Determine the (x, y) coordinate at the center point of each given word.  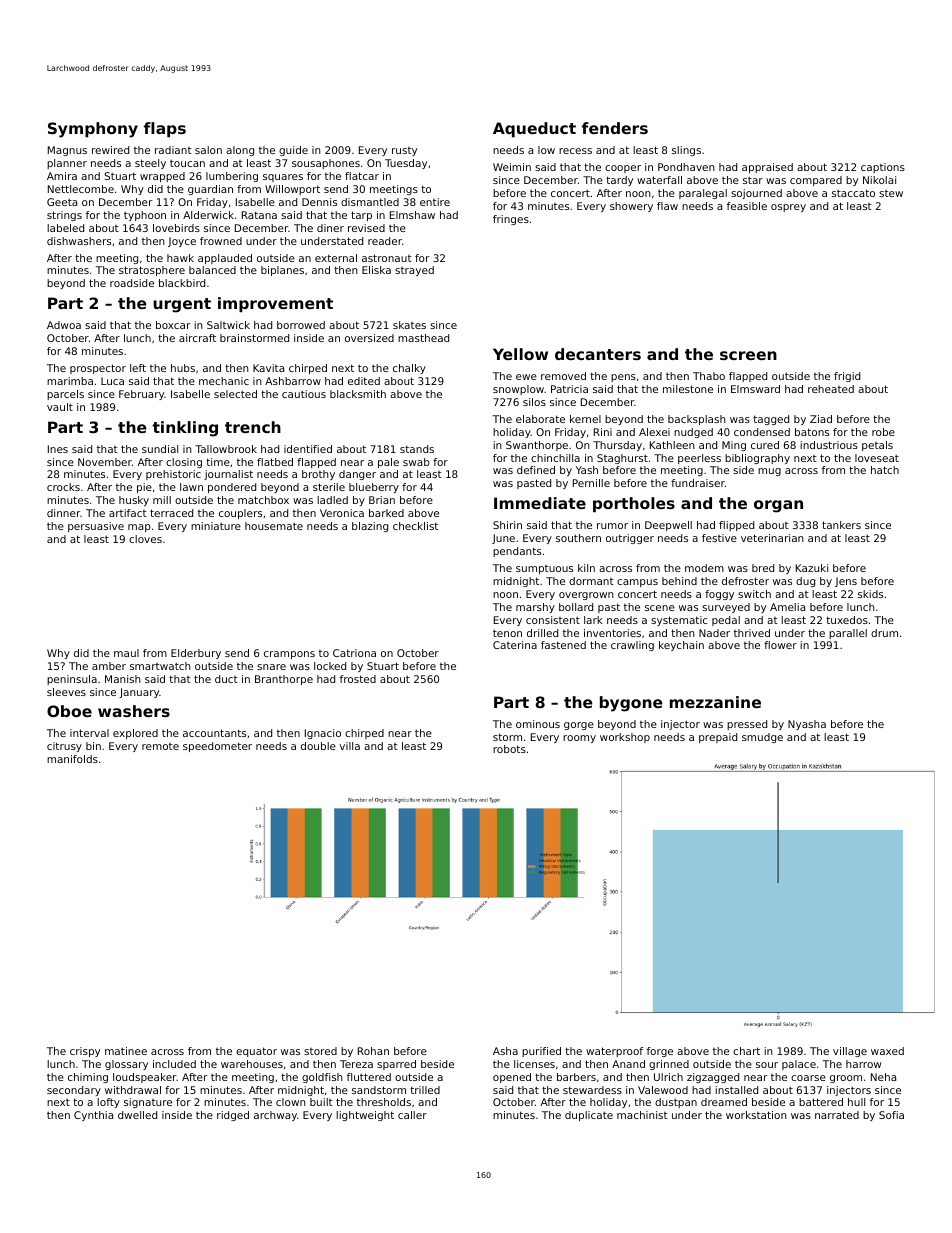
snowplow (518, 390)
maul (126, 653)
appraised (767, 168)
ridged (233, 1116)
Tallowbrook (226, 449)
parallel (848, 634)
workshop (625, 738)
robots (509, 749)
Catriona (354, 653)
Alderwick (208, 215)
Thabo (709, 376)
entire (435, 202)
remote (160, 746)
